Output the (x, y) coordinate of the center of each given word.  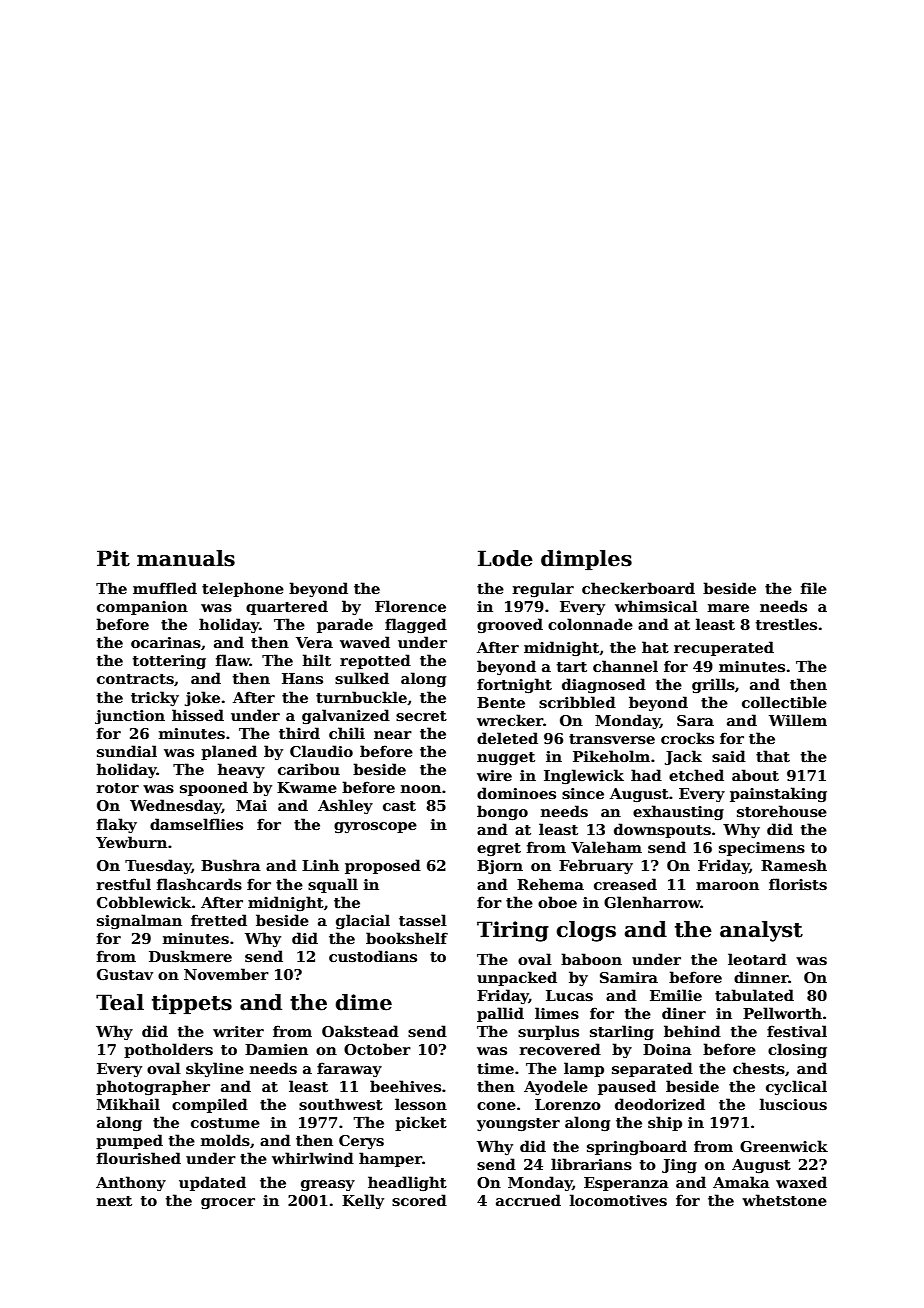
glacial (363, 921)
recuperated (724, 648)
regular (543, 589)
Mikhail (128, 1104)
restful (124, 884)
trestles (786, 624)
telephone (243, 589)
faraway (349, 1069)
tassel (423, 920)
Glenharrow (652, 902)
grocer (228, 1203)
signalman (139, 921)
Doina (667, 1049)
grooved (510, 625)
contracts (135, 679)
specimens (762, 849)
